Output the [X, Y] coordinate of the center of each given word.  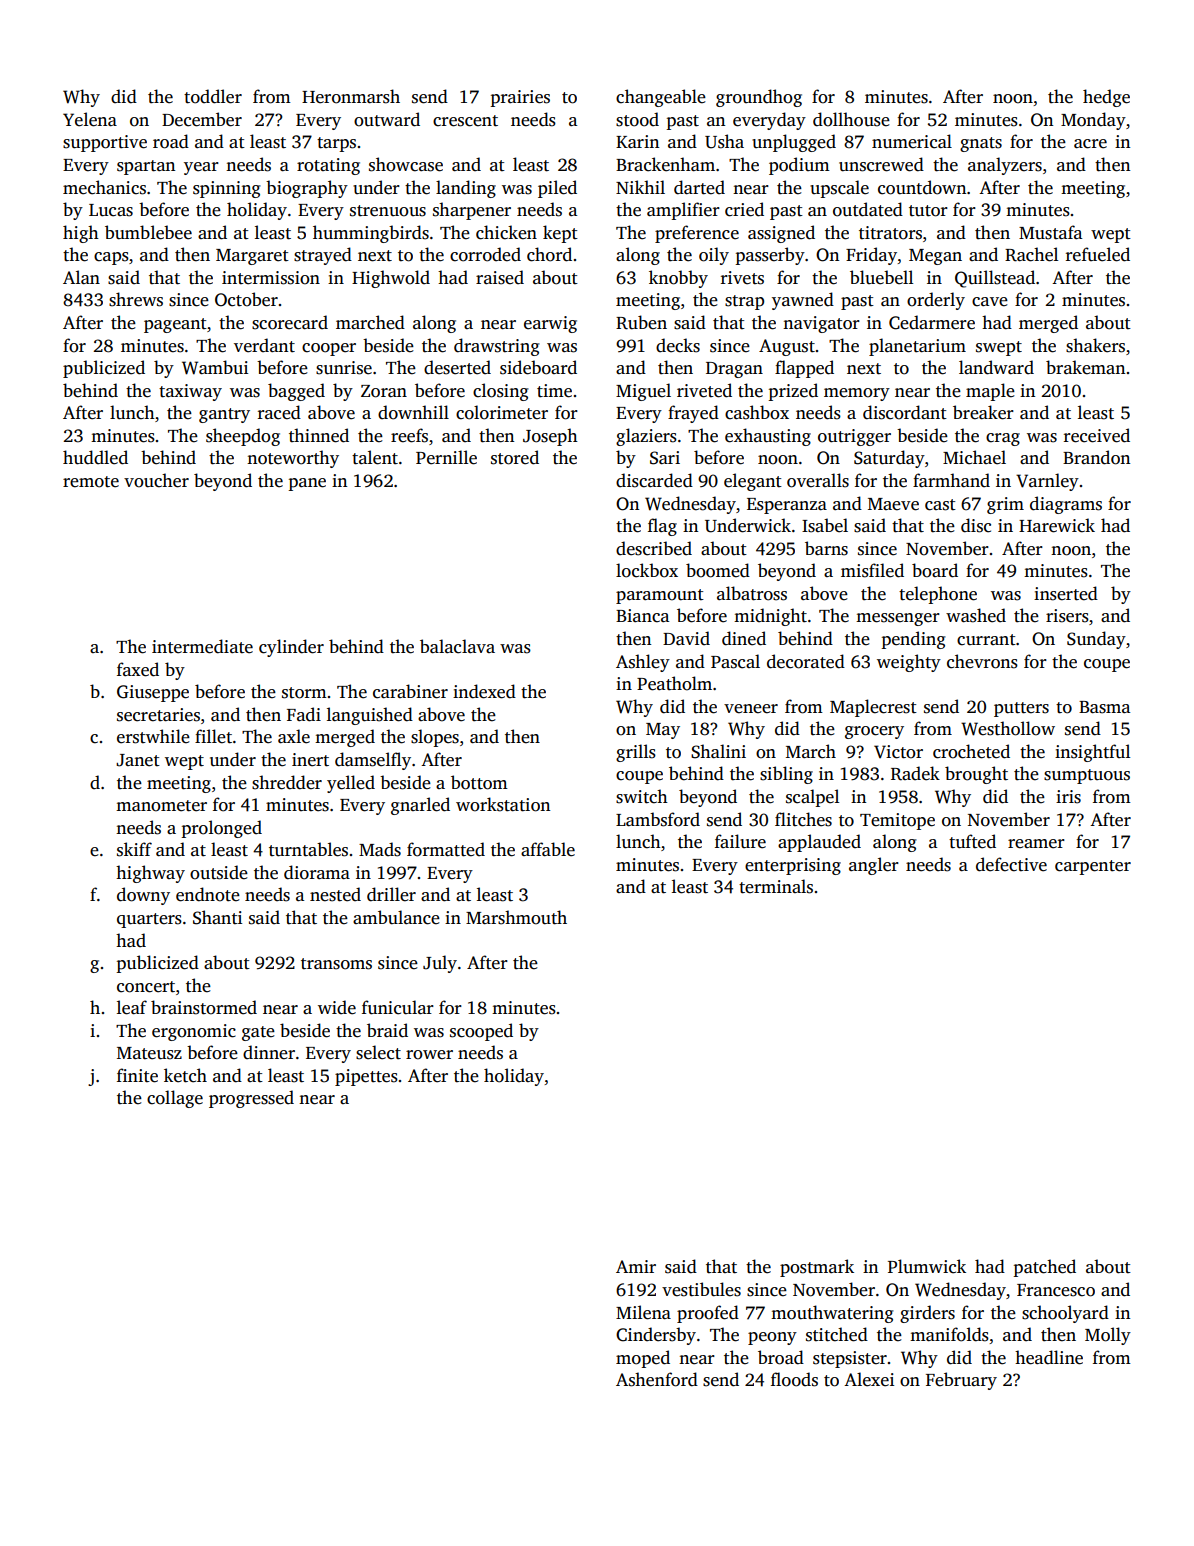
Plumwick [927, 1266]
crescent [465, 121]
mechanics [104, 187]
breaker [983, 412]
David [686, 638]
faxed [138, 669]
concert [146, 987]
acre [1090, 144]
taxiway [190, 392]
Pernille [446, 457]
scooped [481, 1032]
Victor [898, 752]
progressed [251, 1099]
